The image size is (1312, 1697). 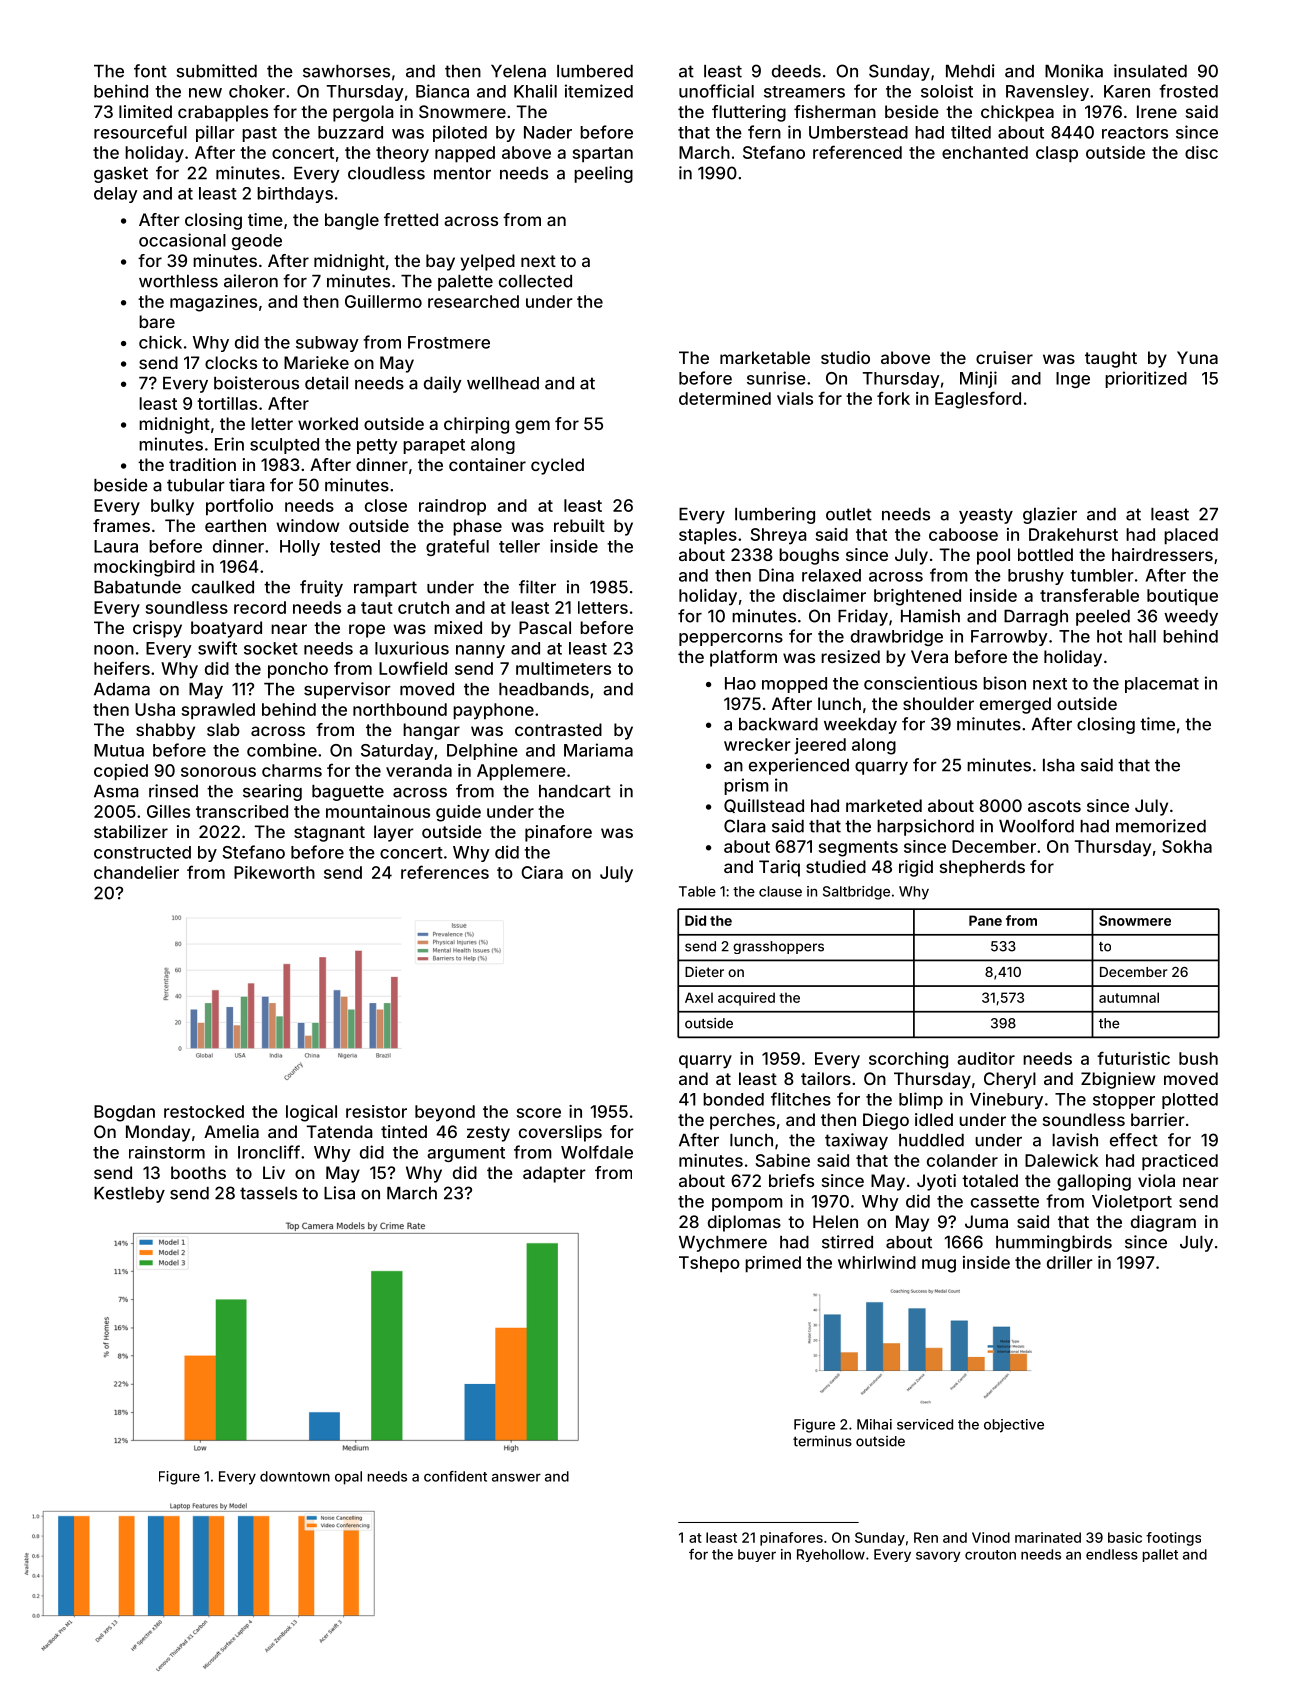 What do you see at coordinates (339, 1193) in the screenshot?
I see `Lisa` at bounding box center [339, 1193].
